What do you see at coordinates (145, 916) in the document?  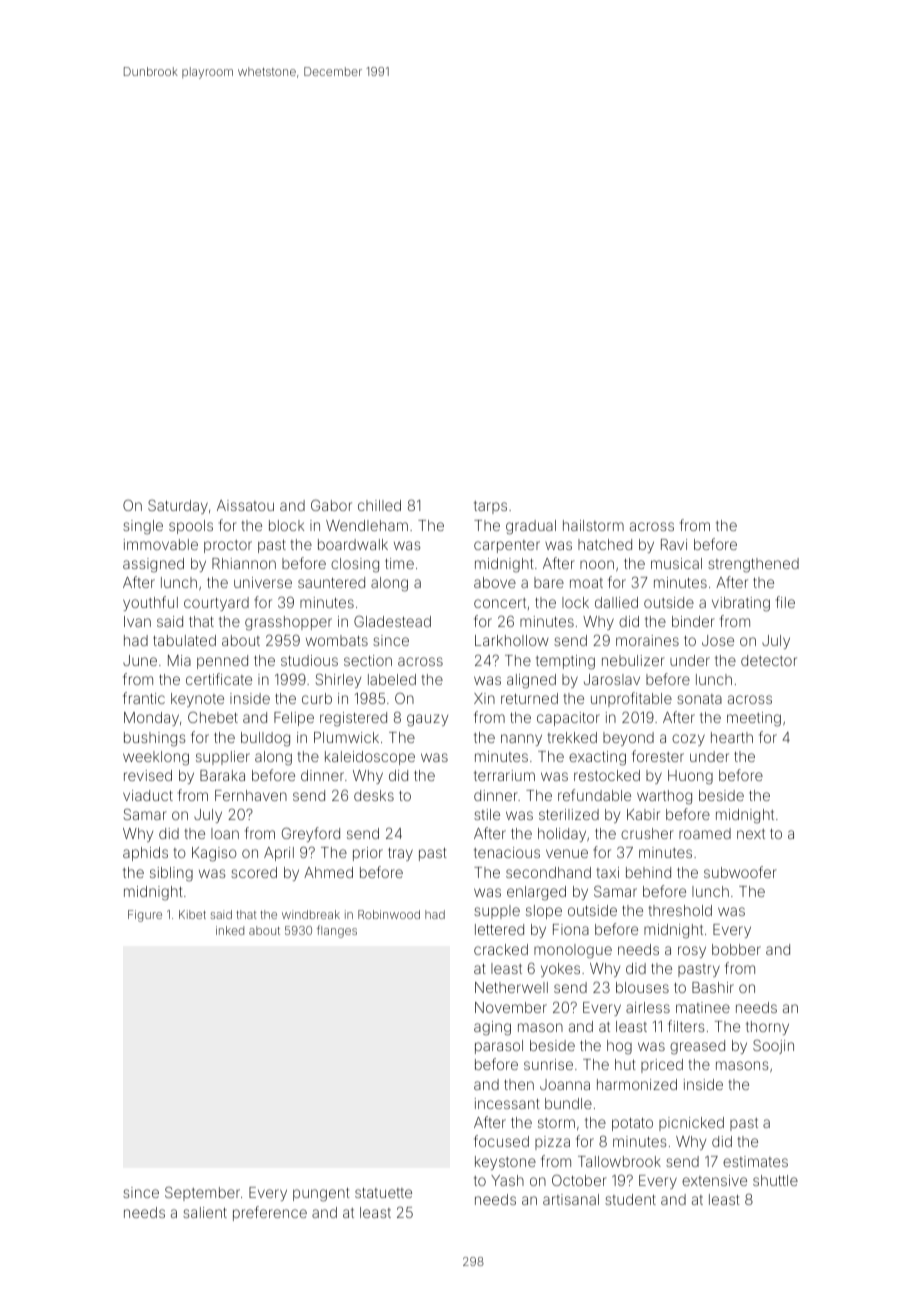 I see `Figure` at bounding box center [145, 916].
